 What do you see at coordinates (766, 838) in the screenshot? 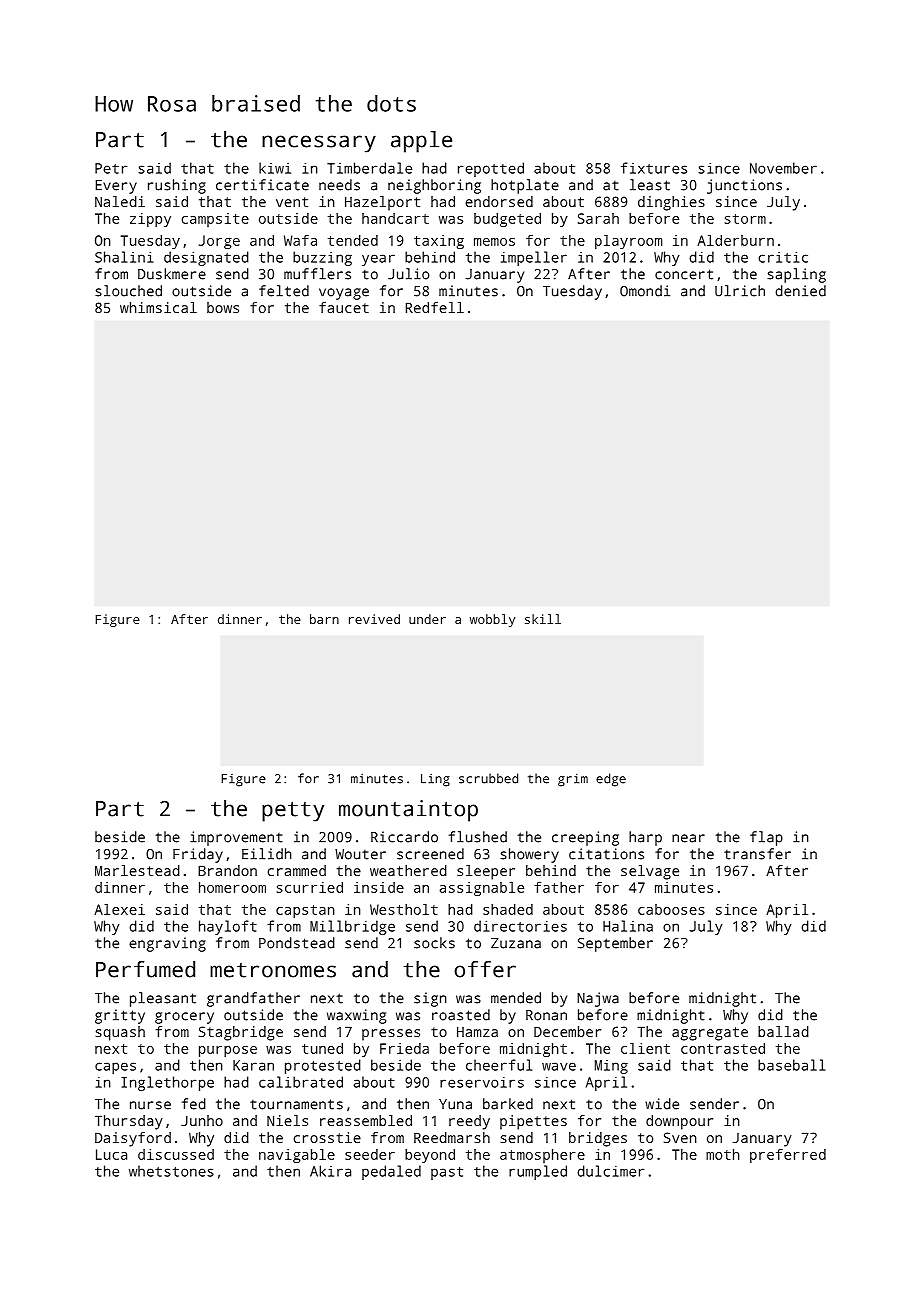
I see `flap` at bounding box center [766, 838].
